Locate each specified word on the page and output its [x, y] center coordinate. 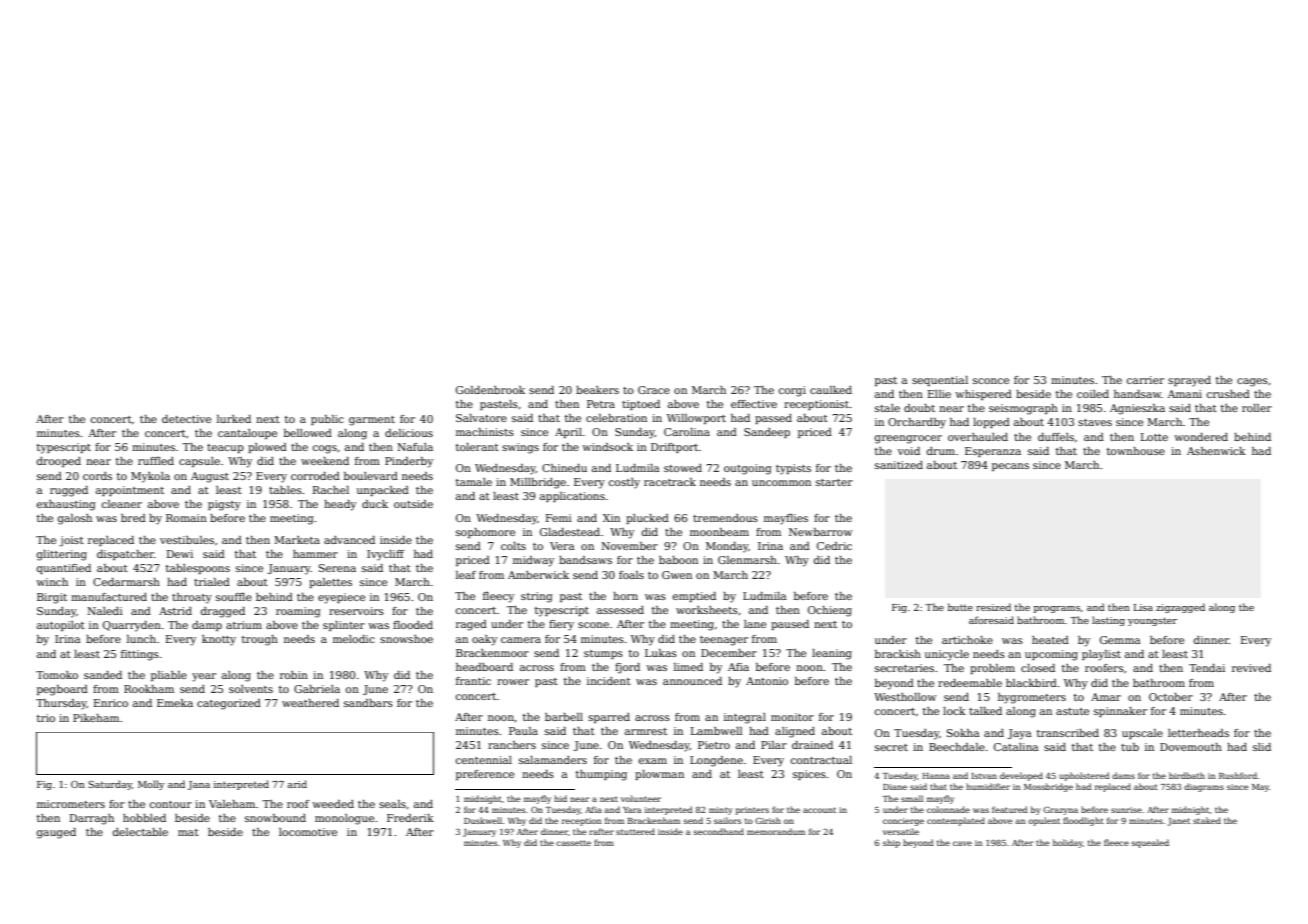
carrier [1145, 380]
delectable [140, 832]
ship [891, 843]
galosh [75, 519]
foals [631, 575]
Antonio [767, 681]
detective [186, 419]
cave [962, 843]
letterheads [1198, 733]
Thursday [61, 704]
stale [887, 408]
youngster [1152, 621]
